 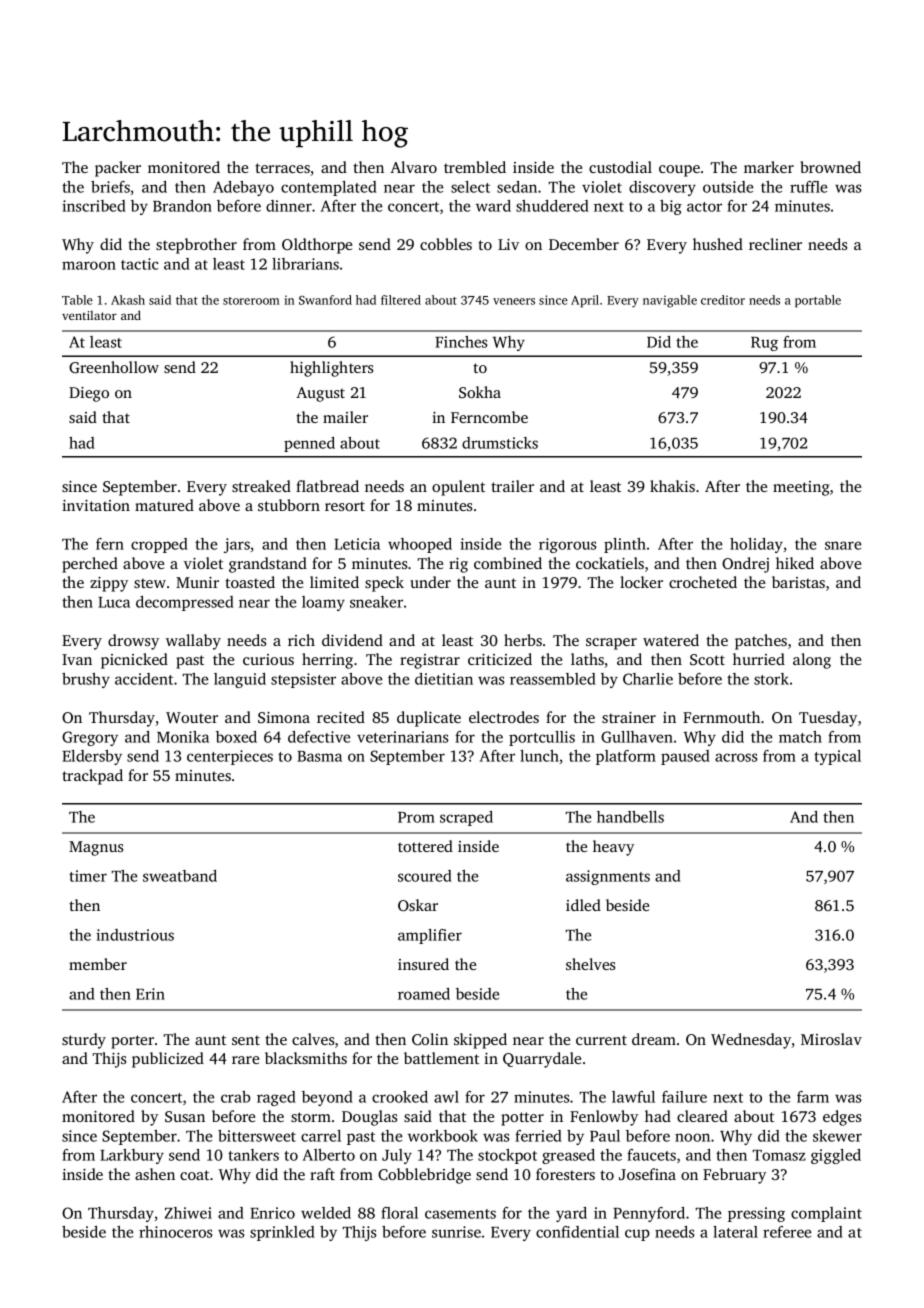 What do you see at coordinates (128, 300) in the screenshot?
I see `Akash` at bounding box center [128, 300].
